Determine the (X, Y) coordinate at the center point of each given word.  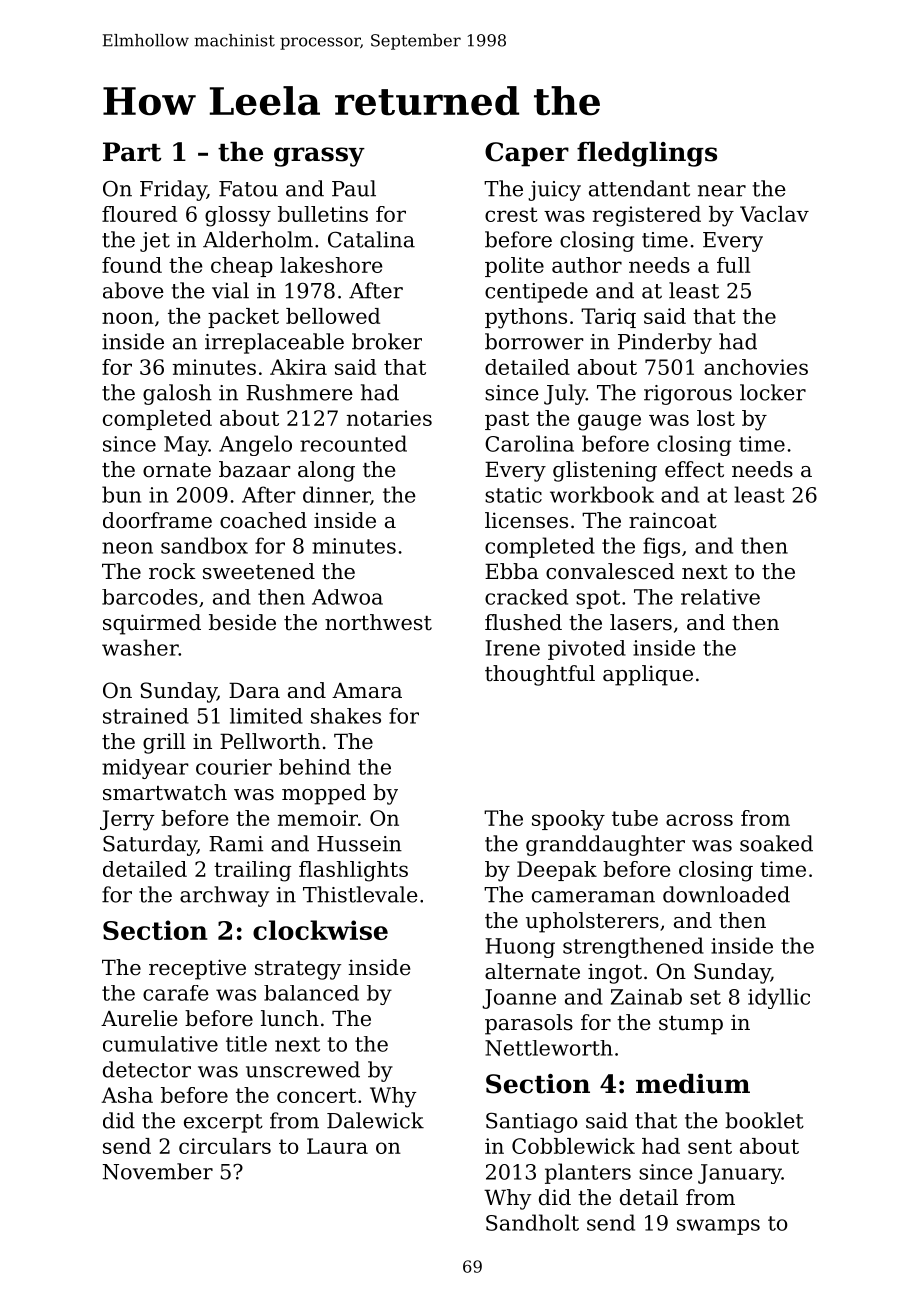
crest (511, 214)
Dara (254, 690)
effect (694, 469)
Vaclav (774, 214)
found (132, 265)
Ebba (512, 571)
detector (147, 1069)
